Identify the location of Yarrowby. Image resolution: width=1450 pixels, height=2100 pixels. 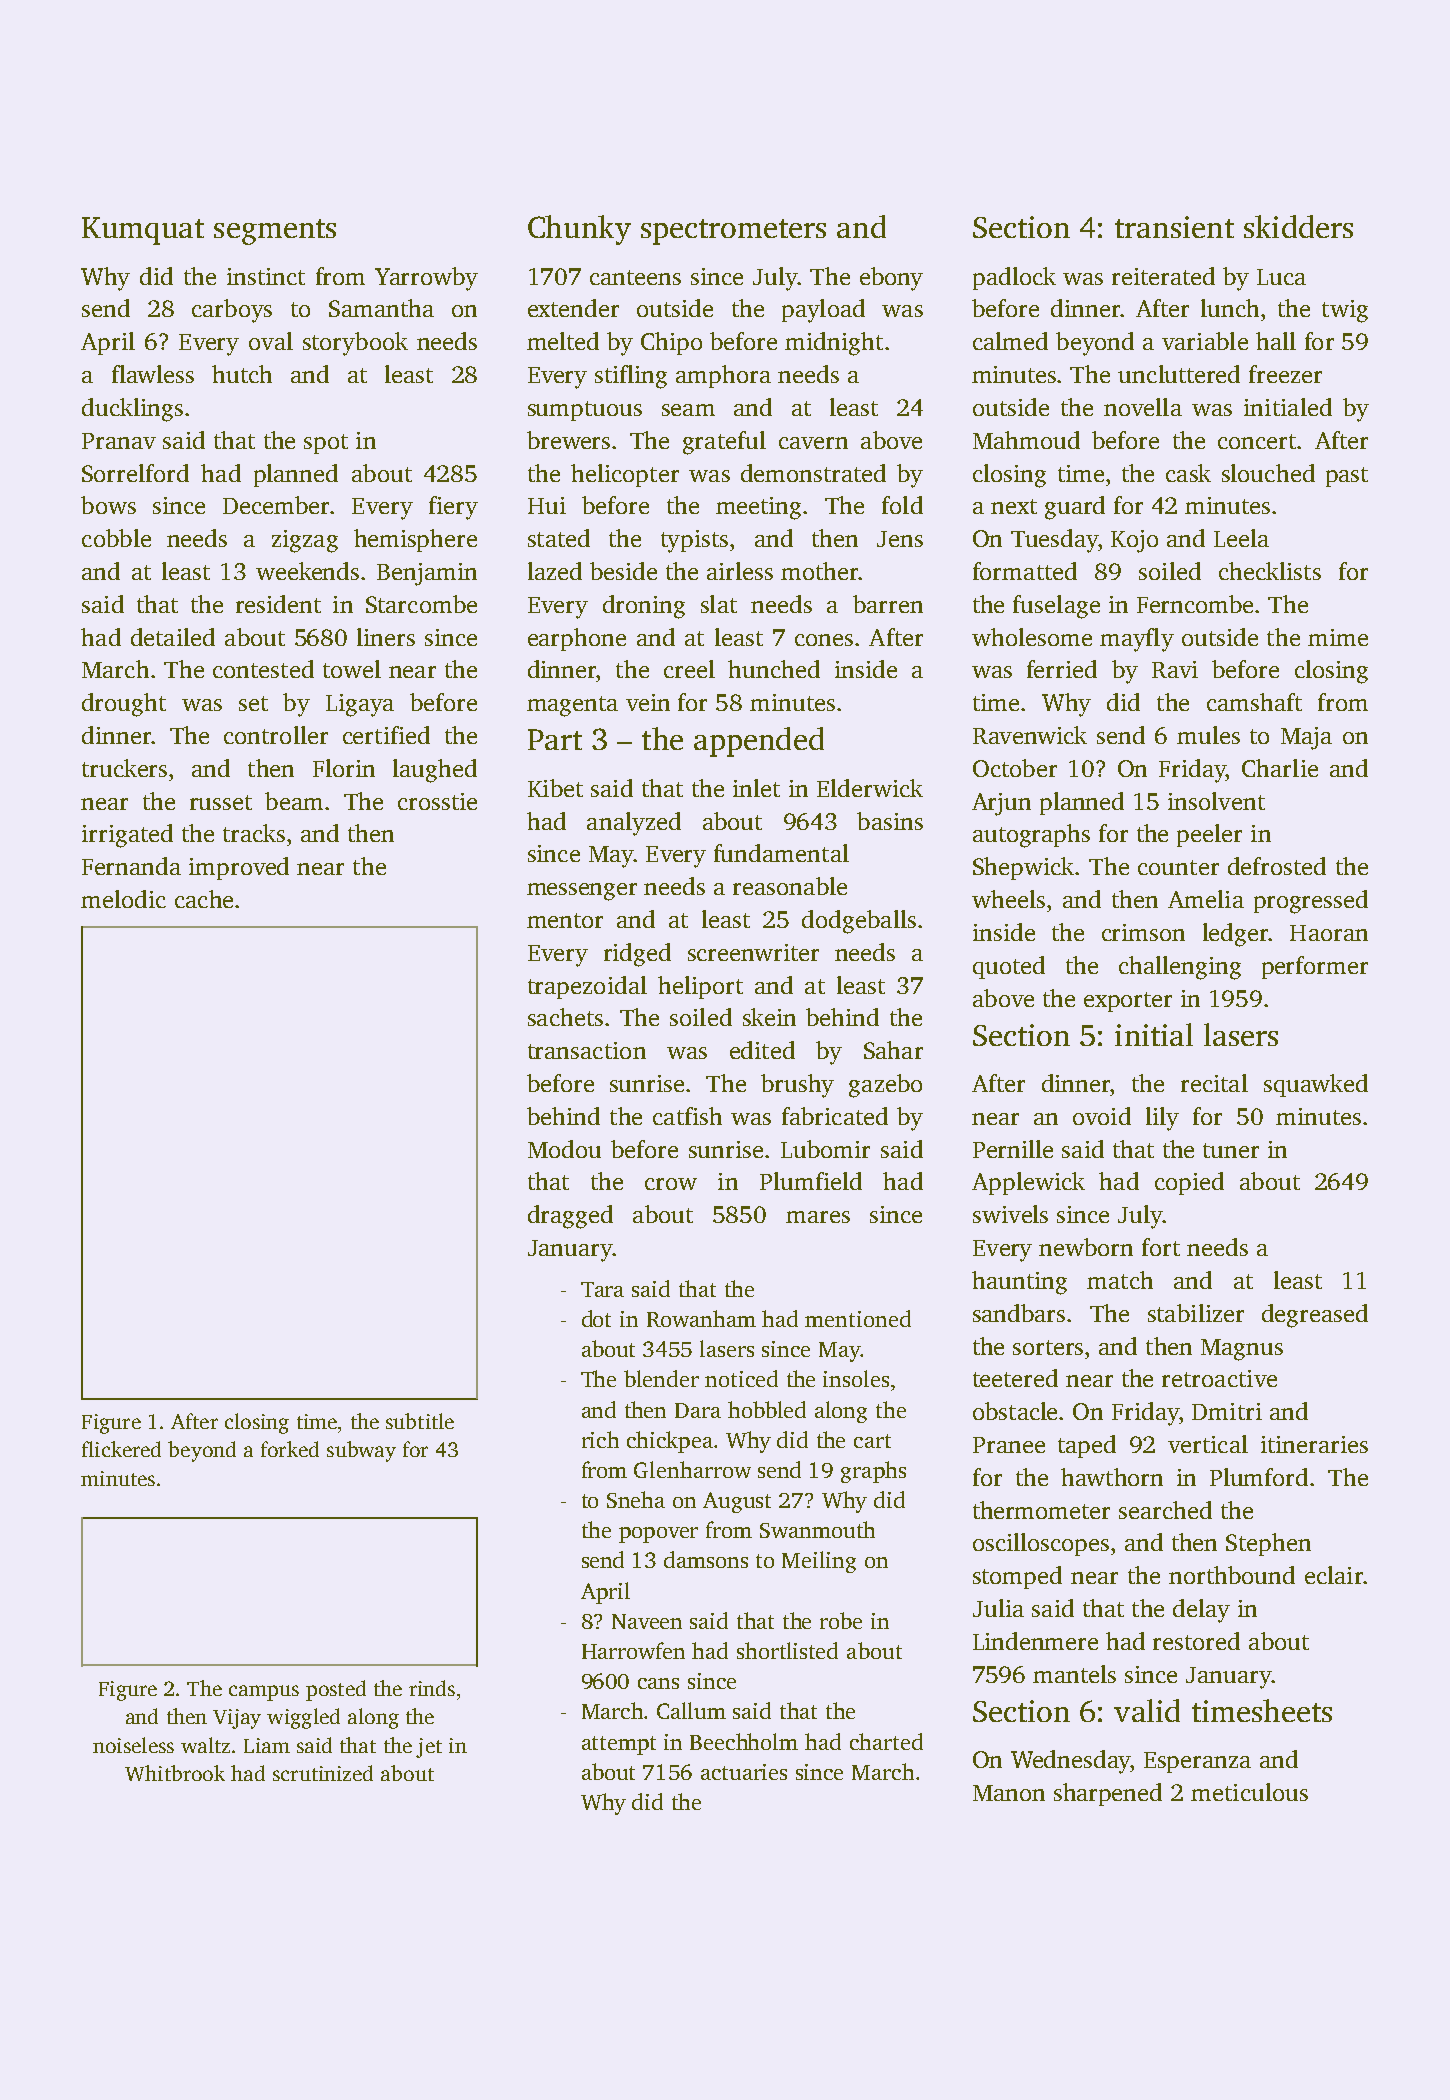
(426, 279).
